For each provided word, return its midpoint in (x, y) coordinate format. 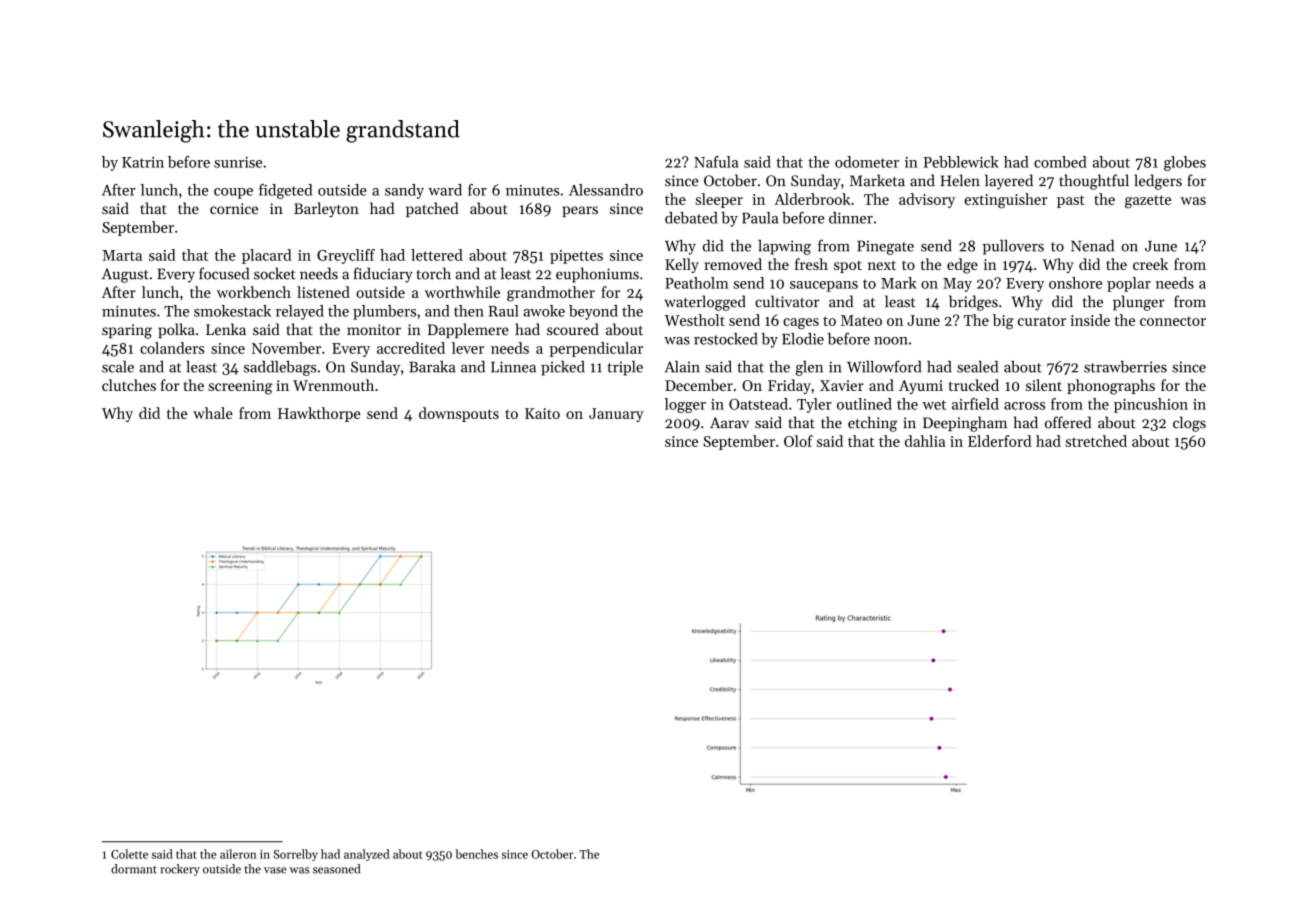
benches (476, 854)
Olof (798, 441)
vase (275, 870)
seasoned (336, 869)
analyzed (367, 855)
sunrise (238, 162)
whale (213, 413)
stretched (1096, 441)
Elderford (1000, 441)
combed (1060, 162)
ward (445, 190)
